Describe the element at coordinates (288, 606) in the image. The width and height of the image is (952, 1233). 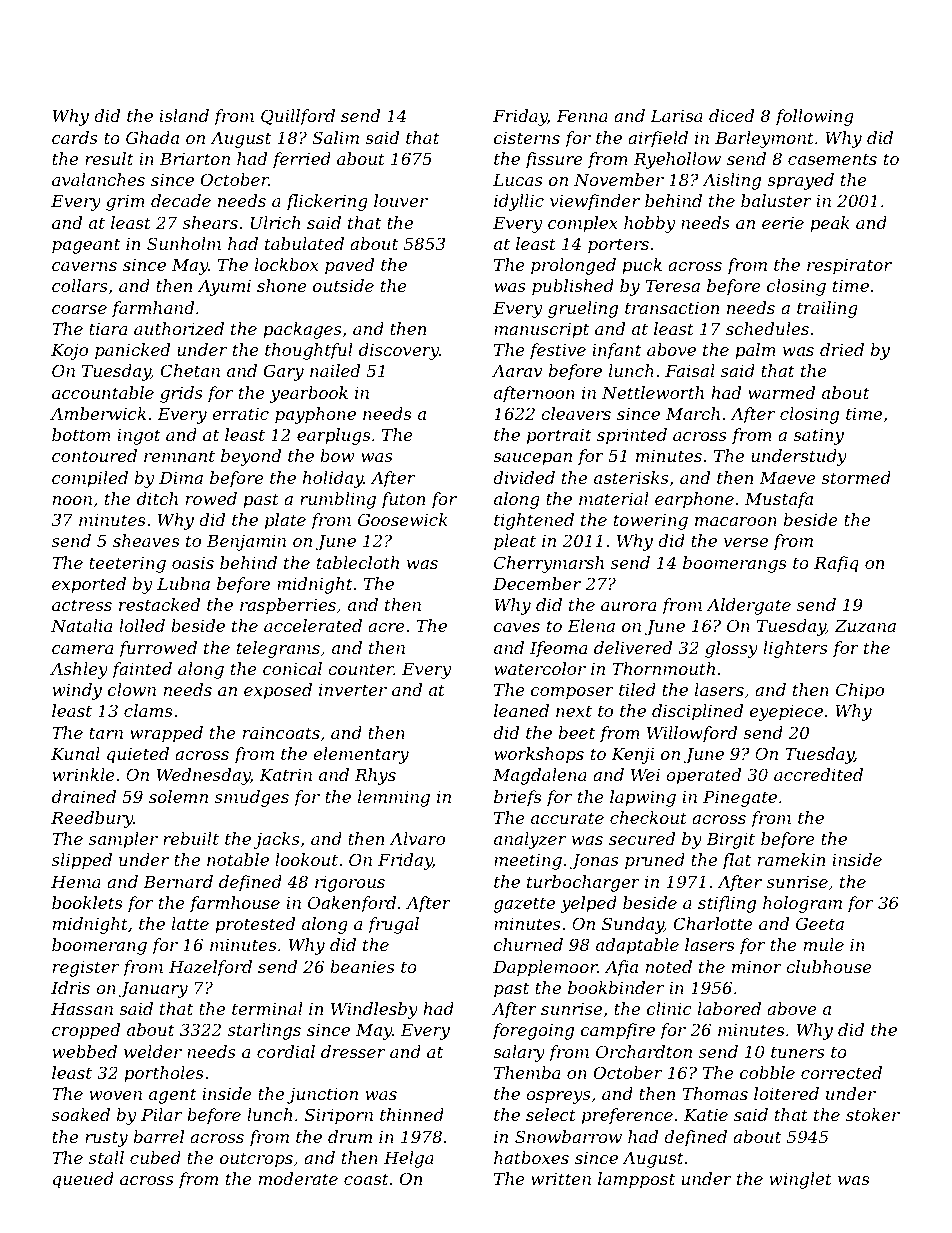
I see `raspberries` at that location.
